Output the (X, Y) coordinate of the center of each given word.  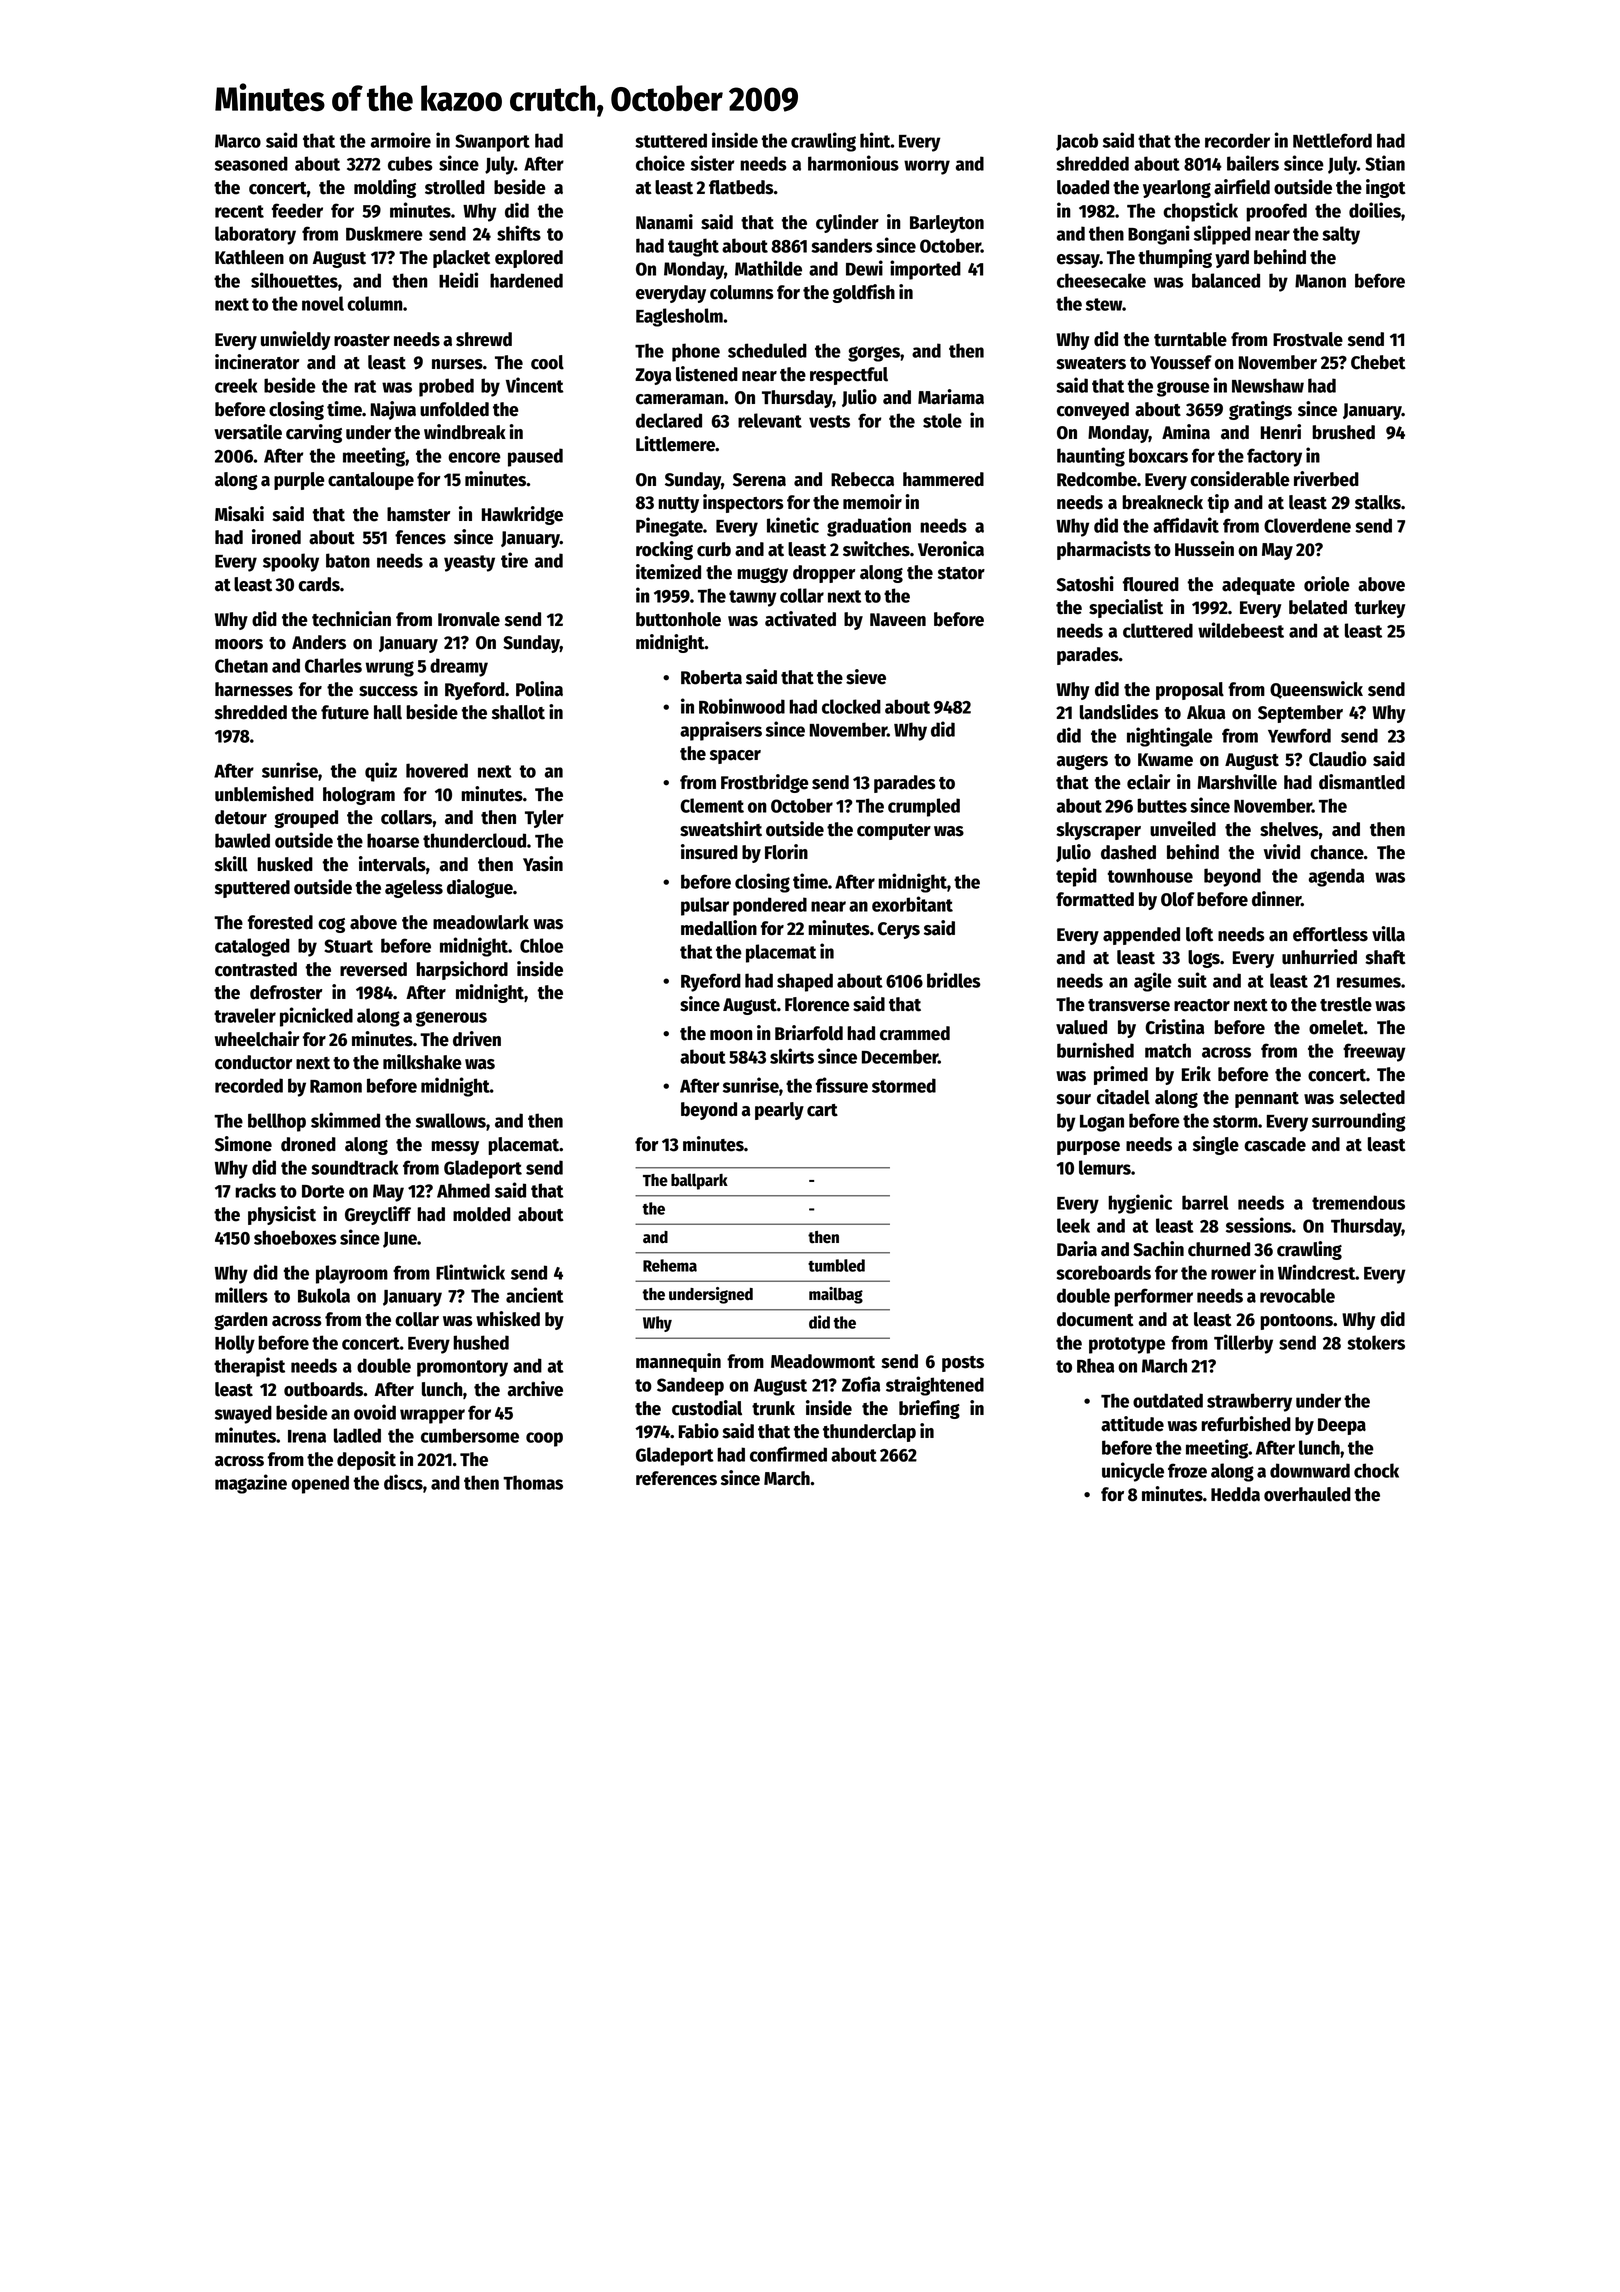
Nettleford (1332, 140)
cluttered (1158, 630)
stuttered (671, 140)
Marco (238, 141)
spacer (735, 757)
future (345, 712)
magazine (251, 1484)
